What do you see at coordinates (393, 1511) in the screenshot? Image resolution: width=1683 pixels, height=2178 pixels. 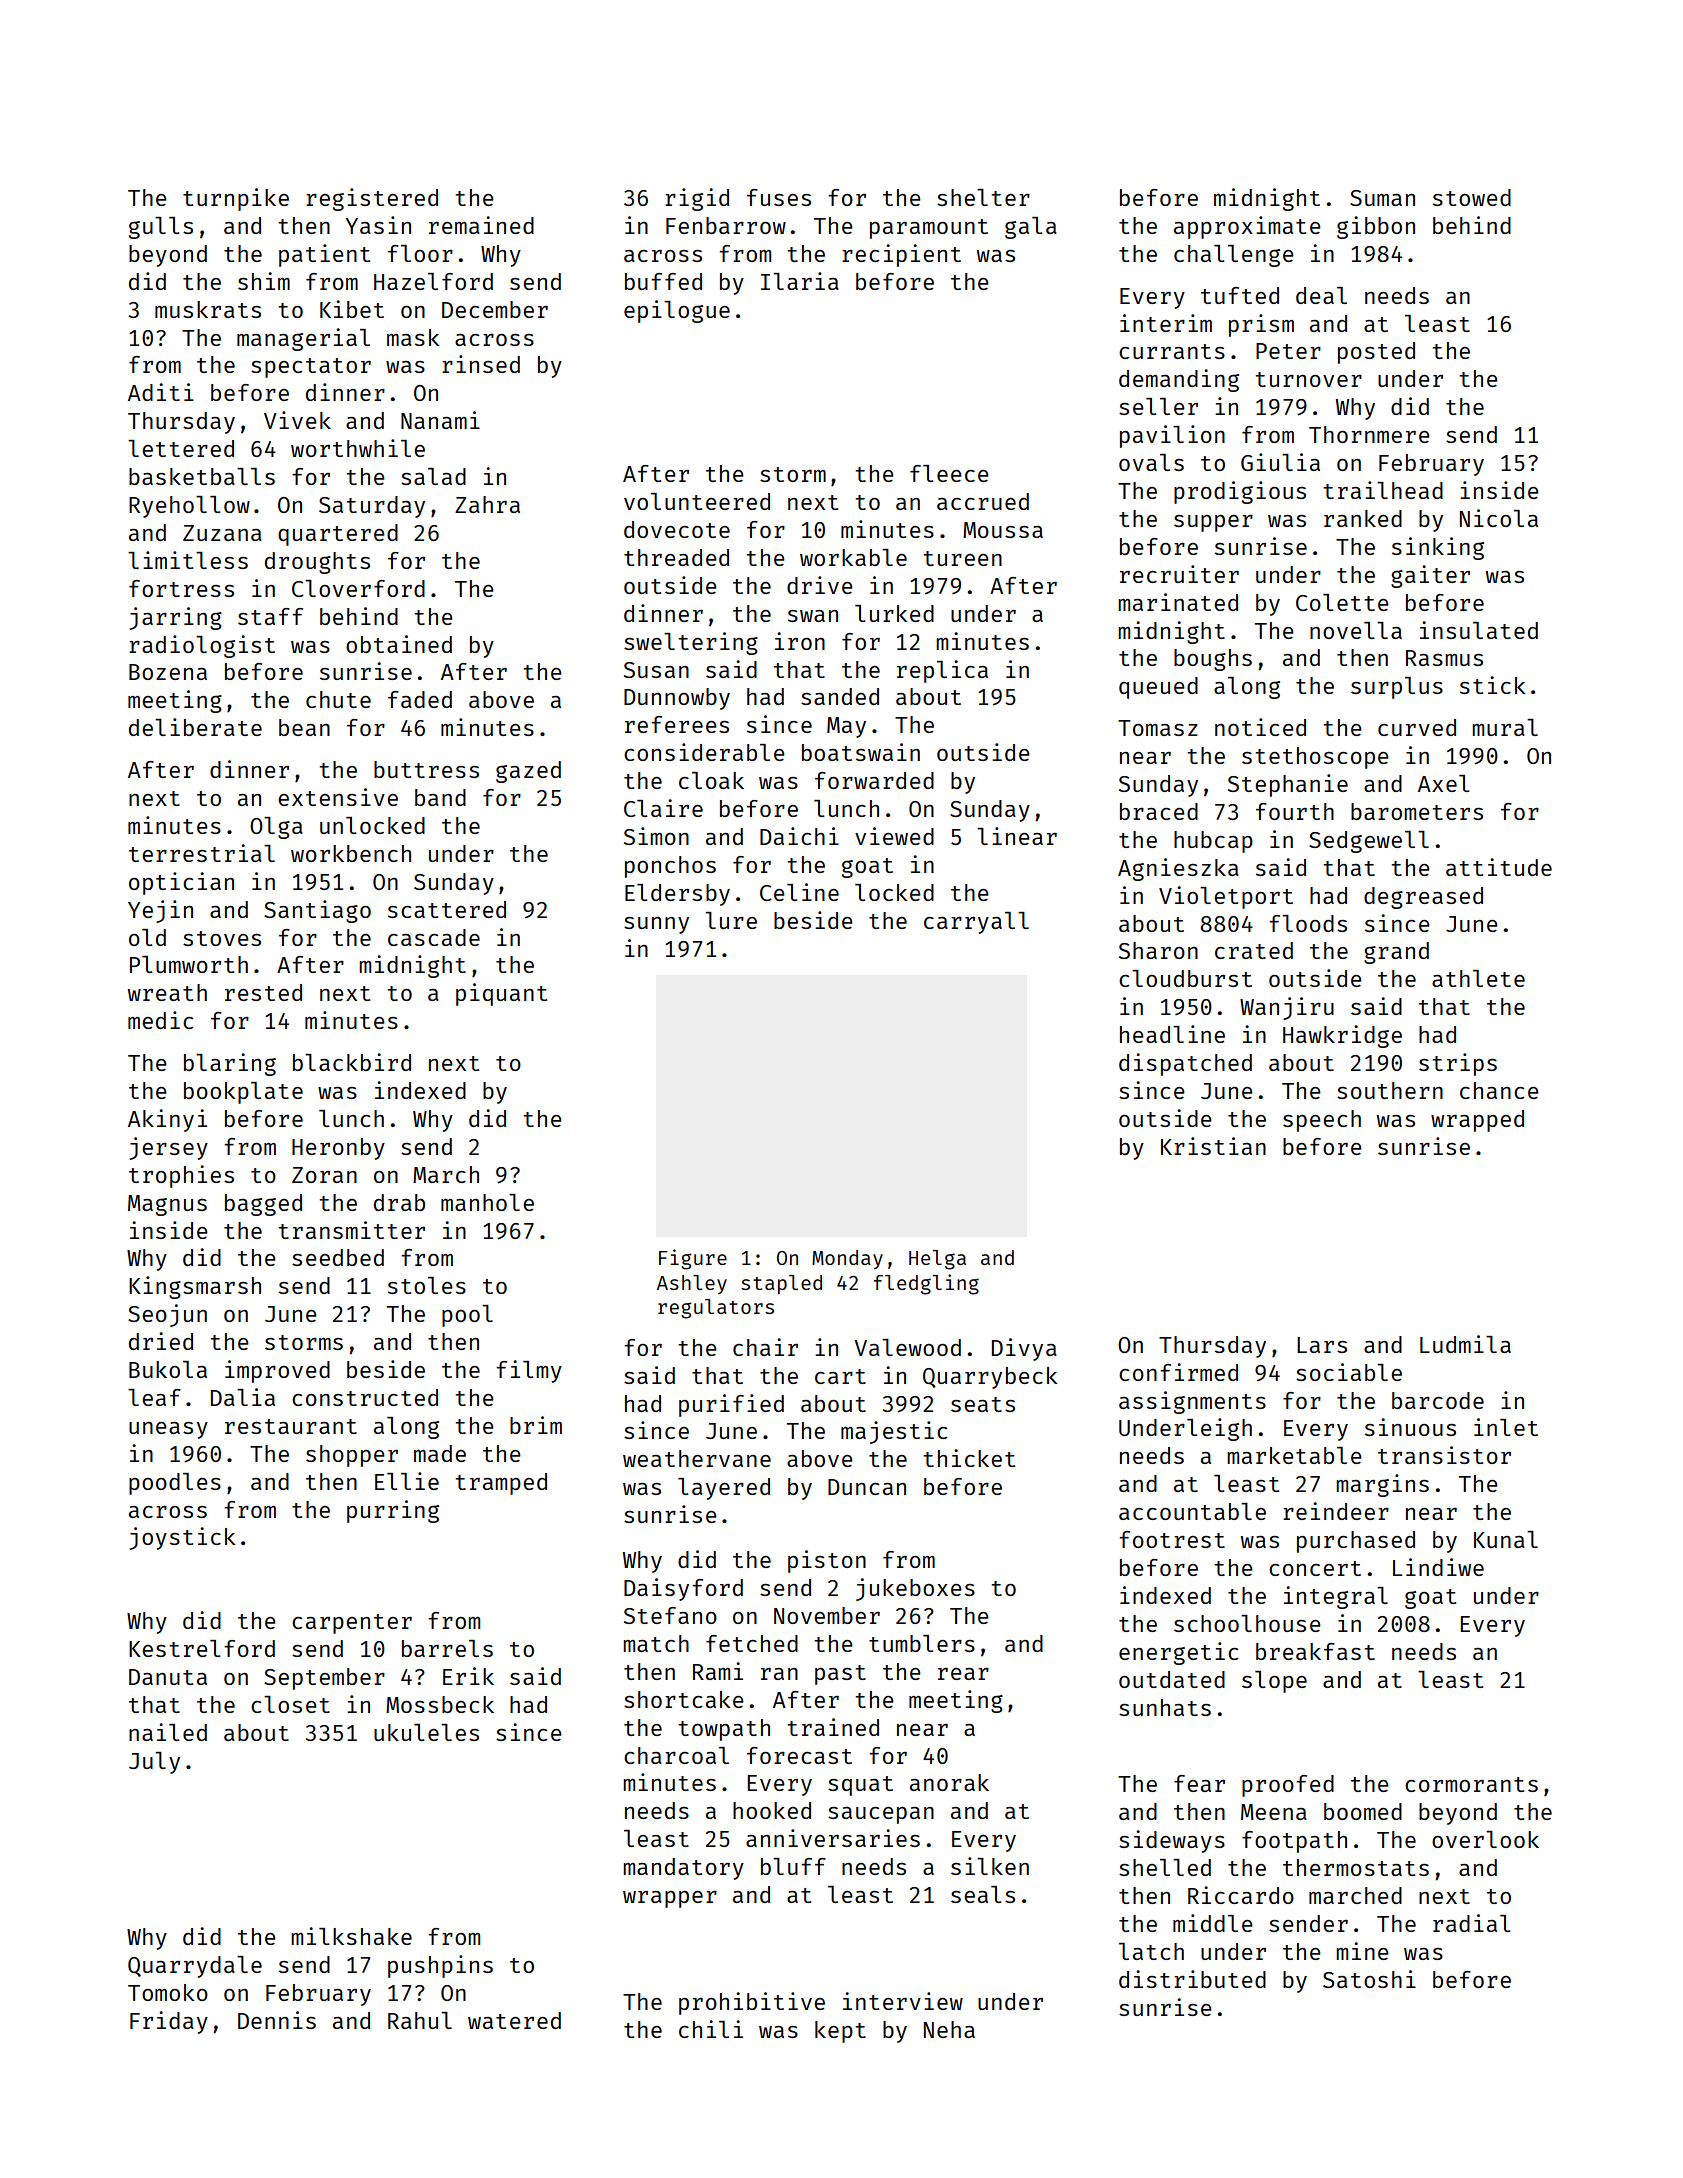 I see `purring` at bounding box center [393, 1511].
